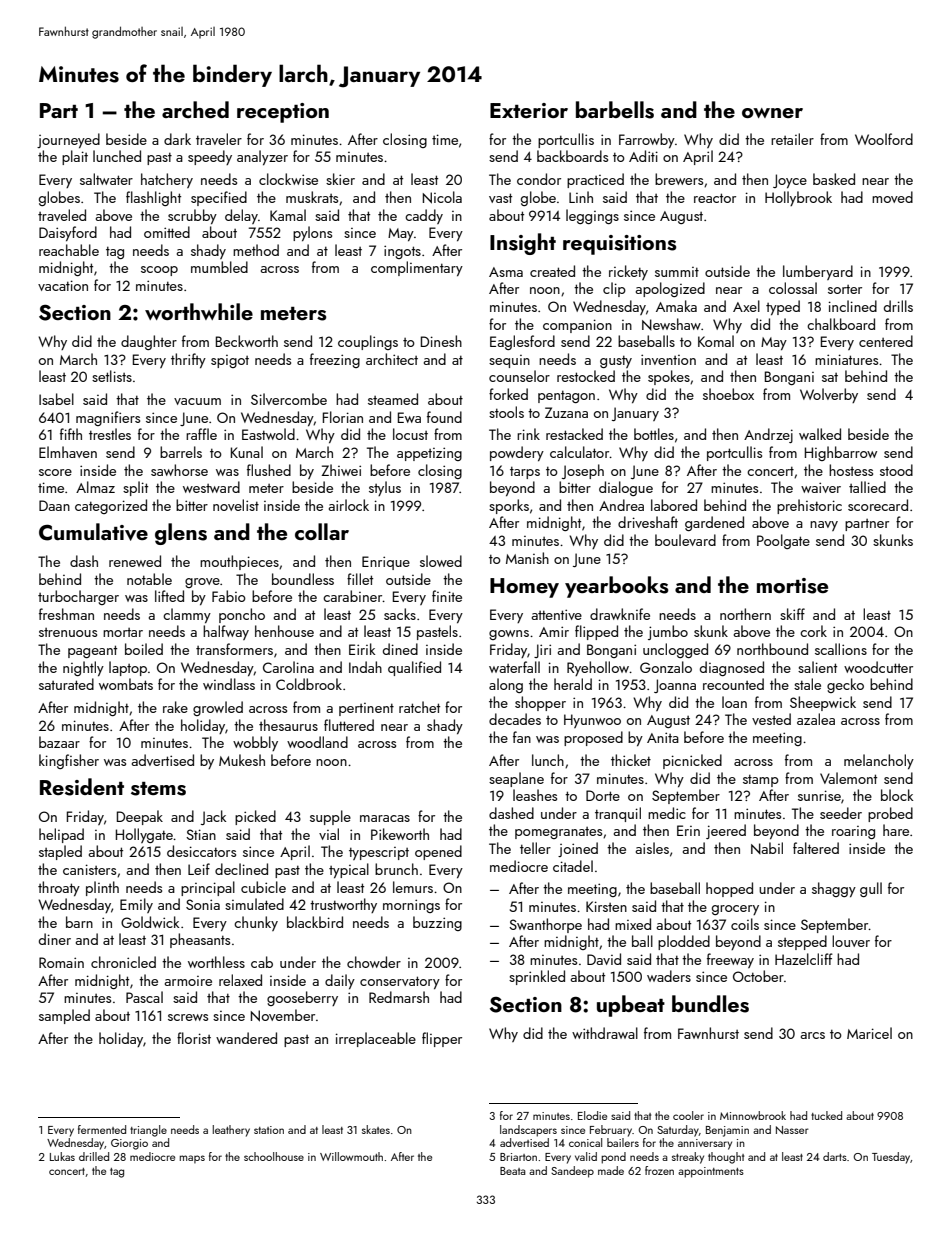 The height and width of the image is (1233, 952). I want to click on reception, so click(283, 113).
